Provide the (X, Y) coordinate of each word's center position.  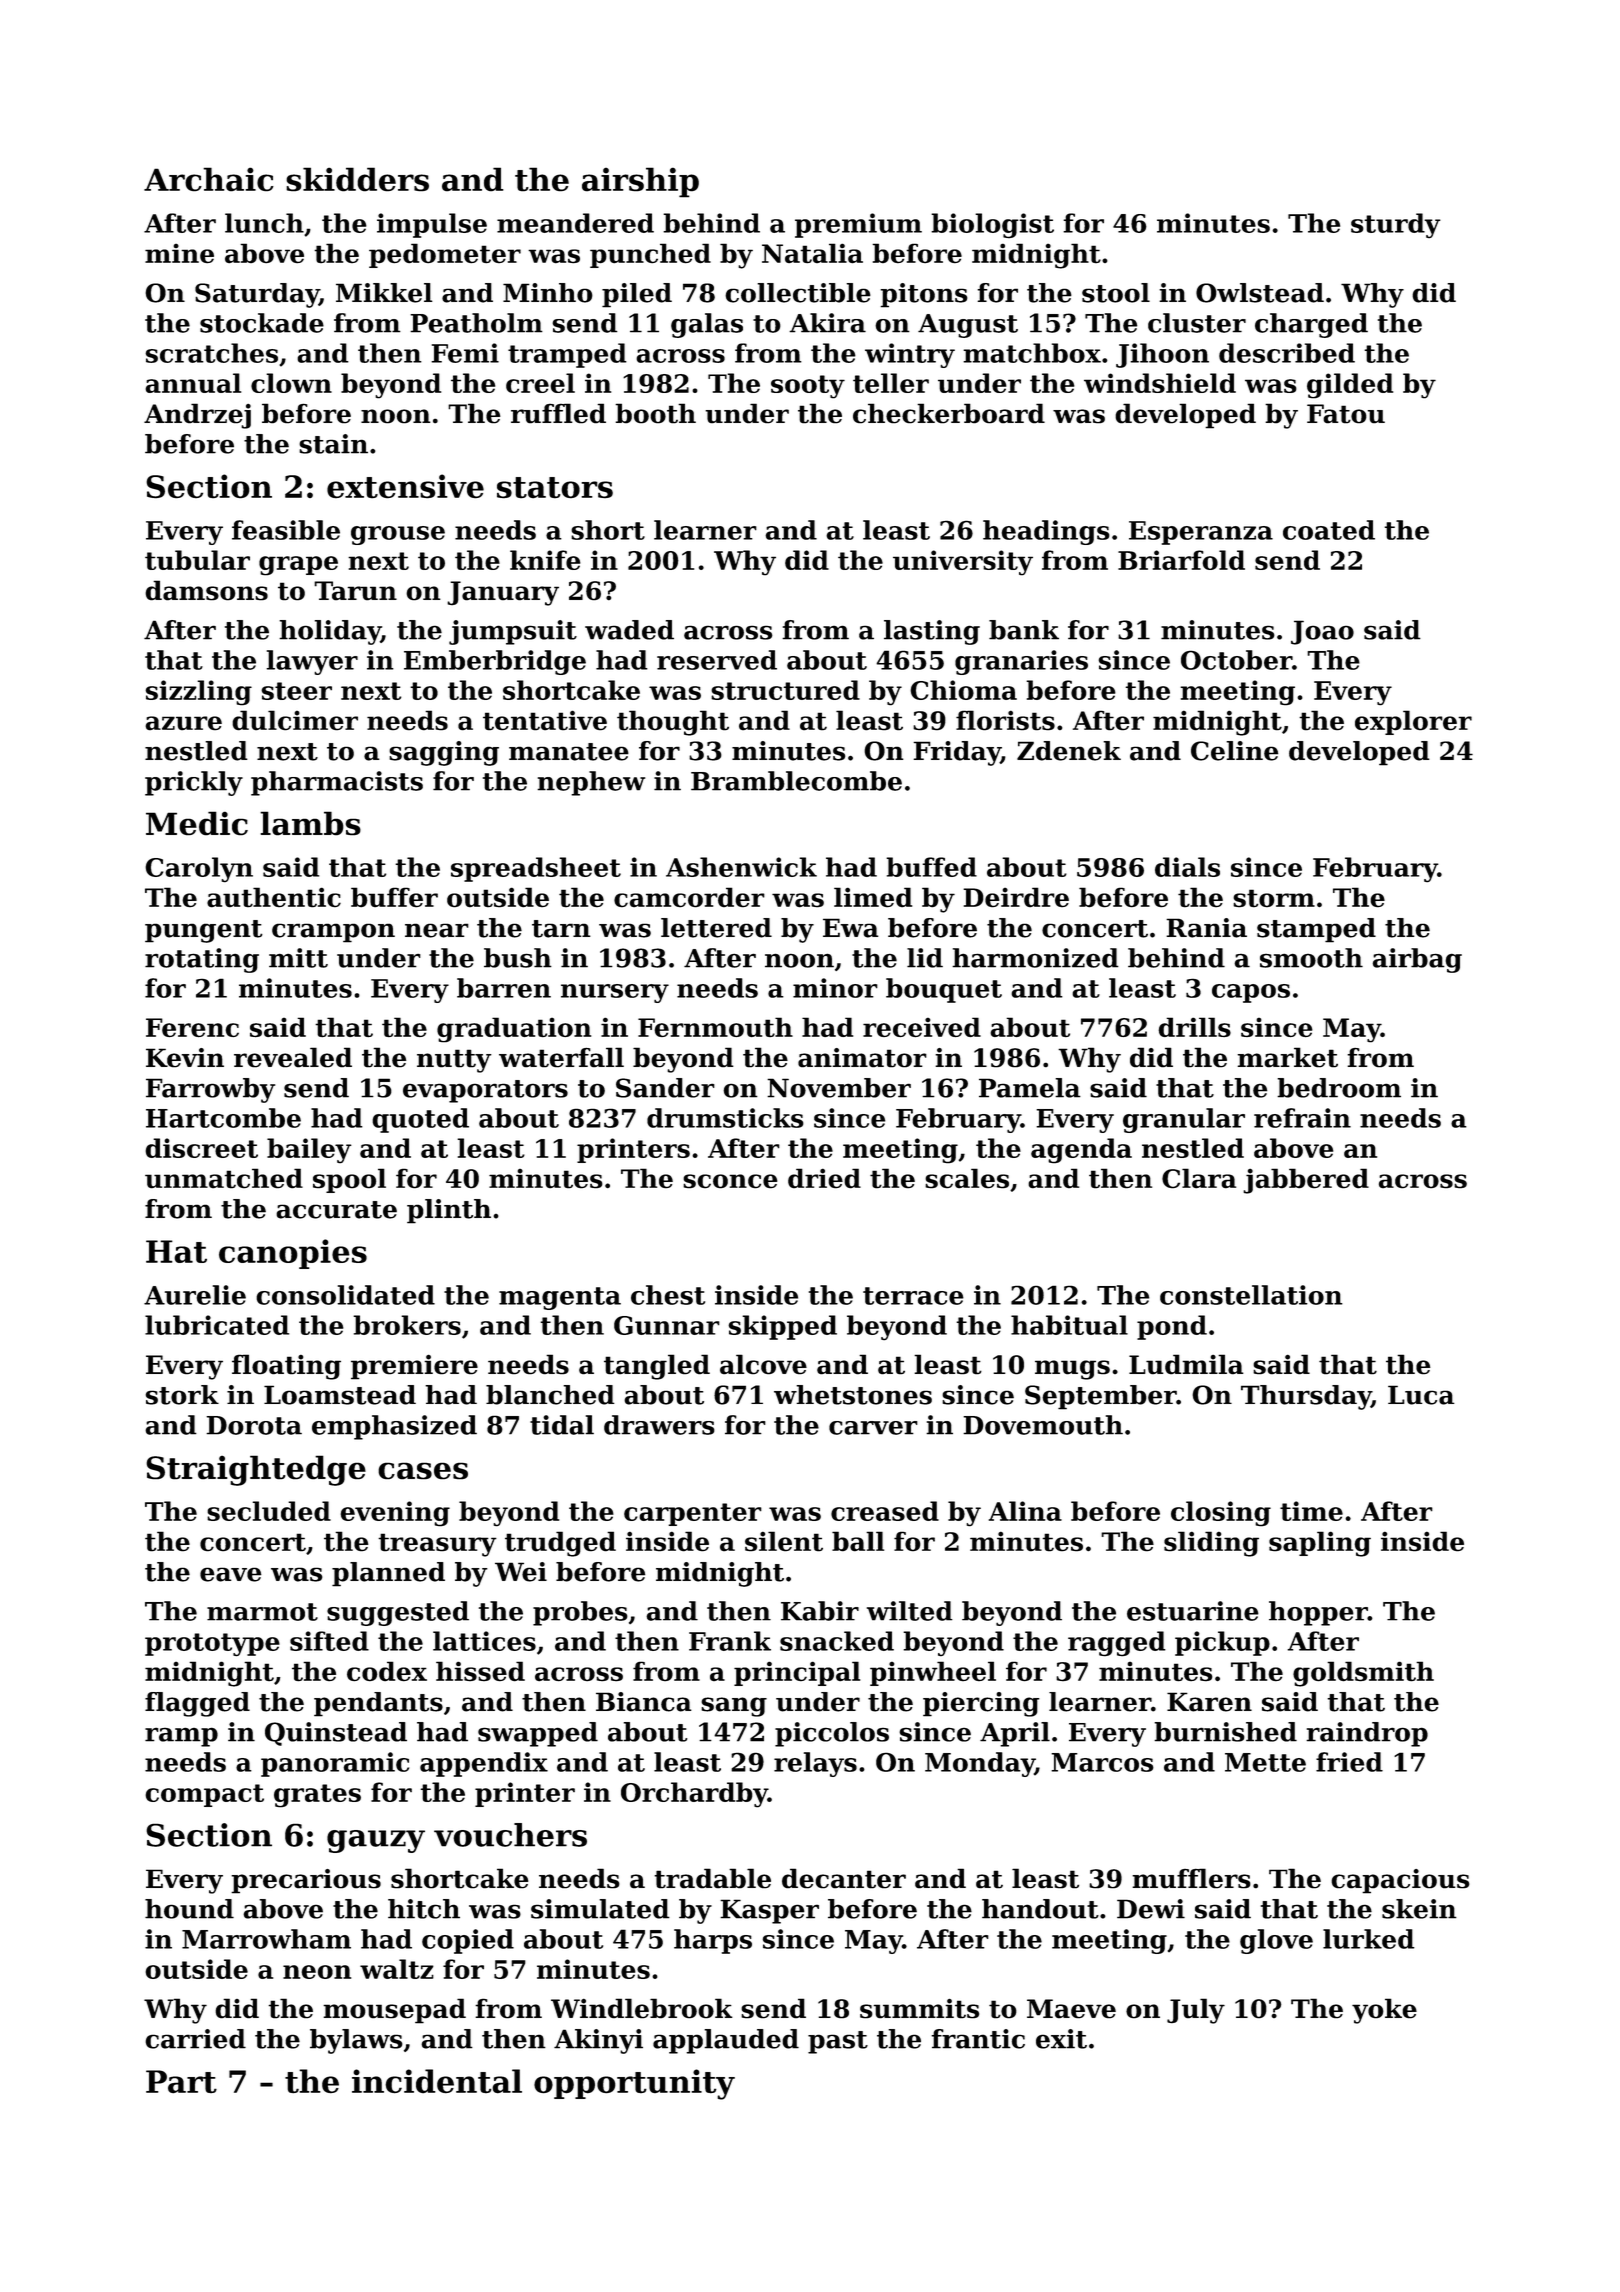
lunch (264, 223)
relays (815, 1764)
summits (919, 2009)
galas (707, 325)
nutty (454, 1061)
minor (835, 988)
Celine (1234, 751)
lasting (932, 632)
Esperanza (1201, 533)
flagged (197, 1704)
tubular (197, 560)
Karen (1209, 1702)
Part (181, 2082)
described (1287, 353)
